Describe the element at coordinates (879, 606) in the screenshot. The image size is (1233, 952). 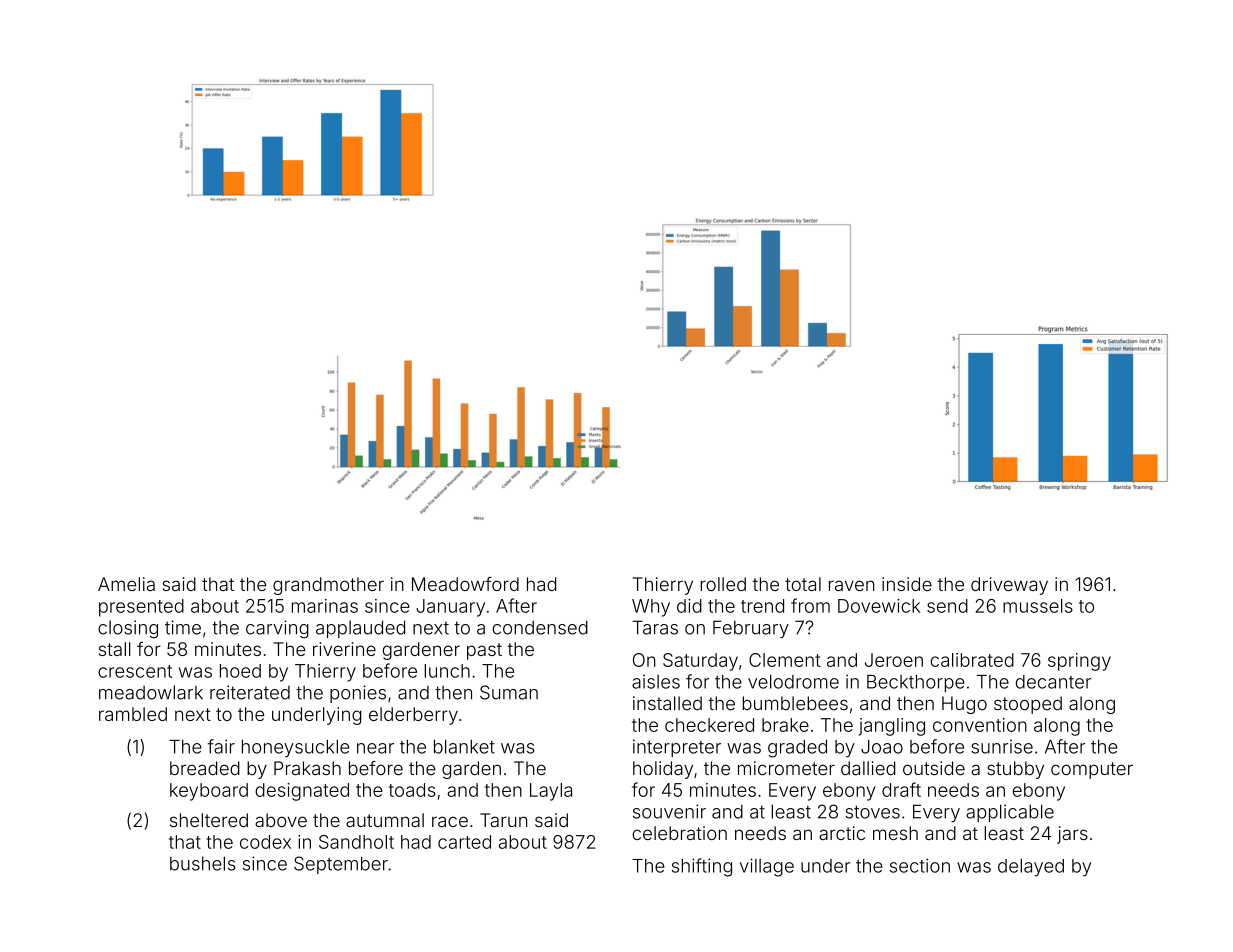
I see `Dovewick` at that location.
